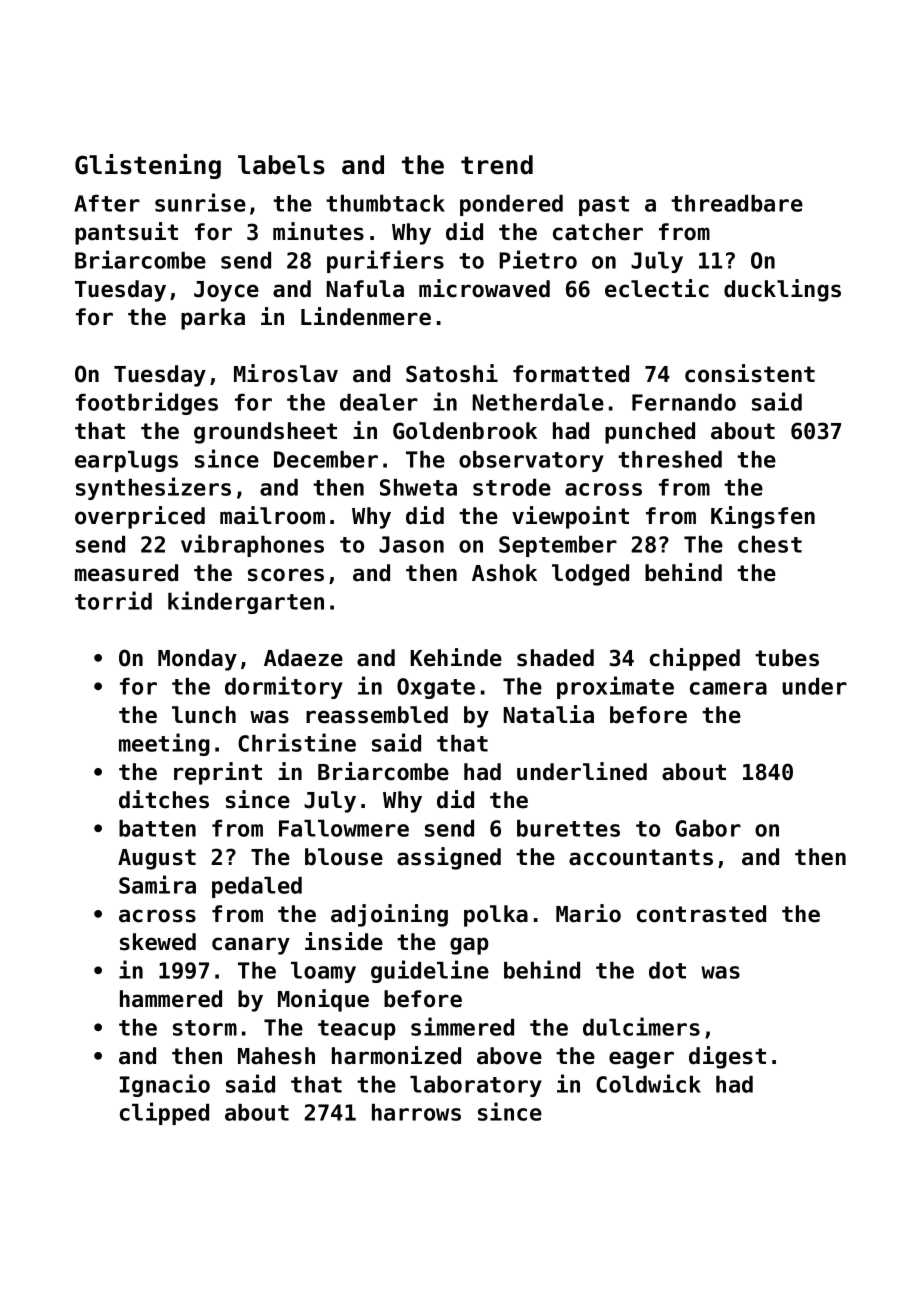  What do you see at coordinates (763, 517) in the screenshot?
I see `Kingsfen` at bounding box center [763, 517].
